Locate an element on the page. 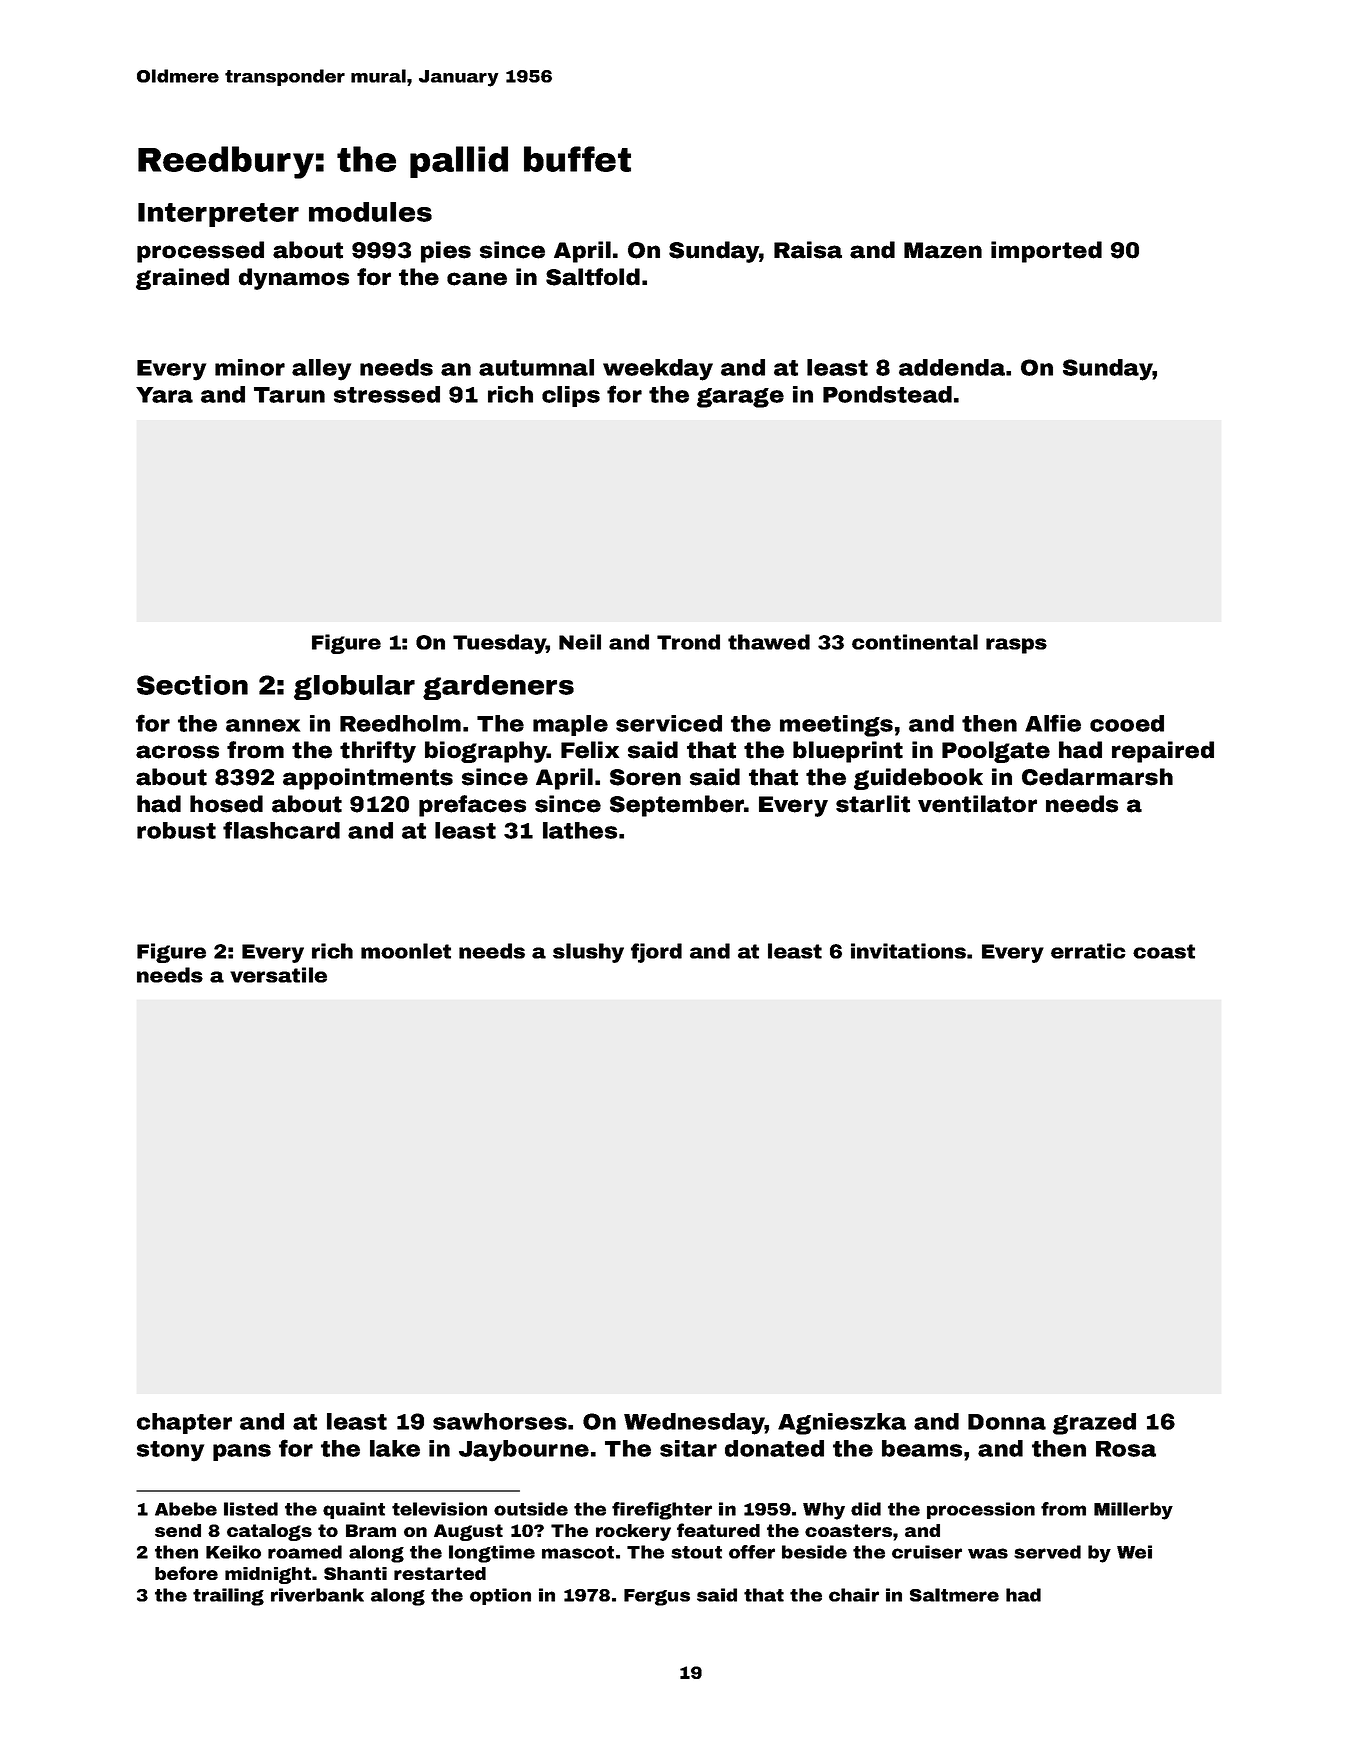 The image size is (1358, 1757). addenda is located at coordinates (952, 367).
